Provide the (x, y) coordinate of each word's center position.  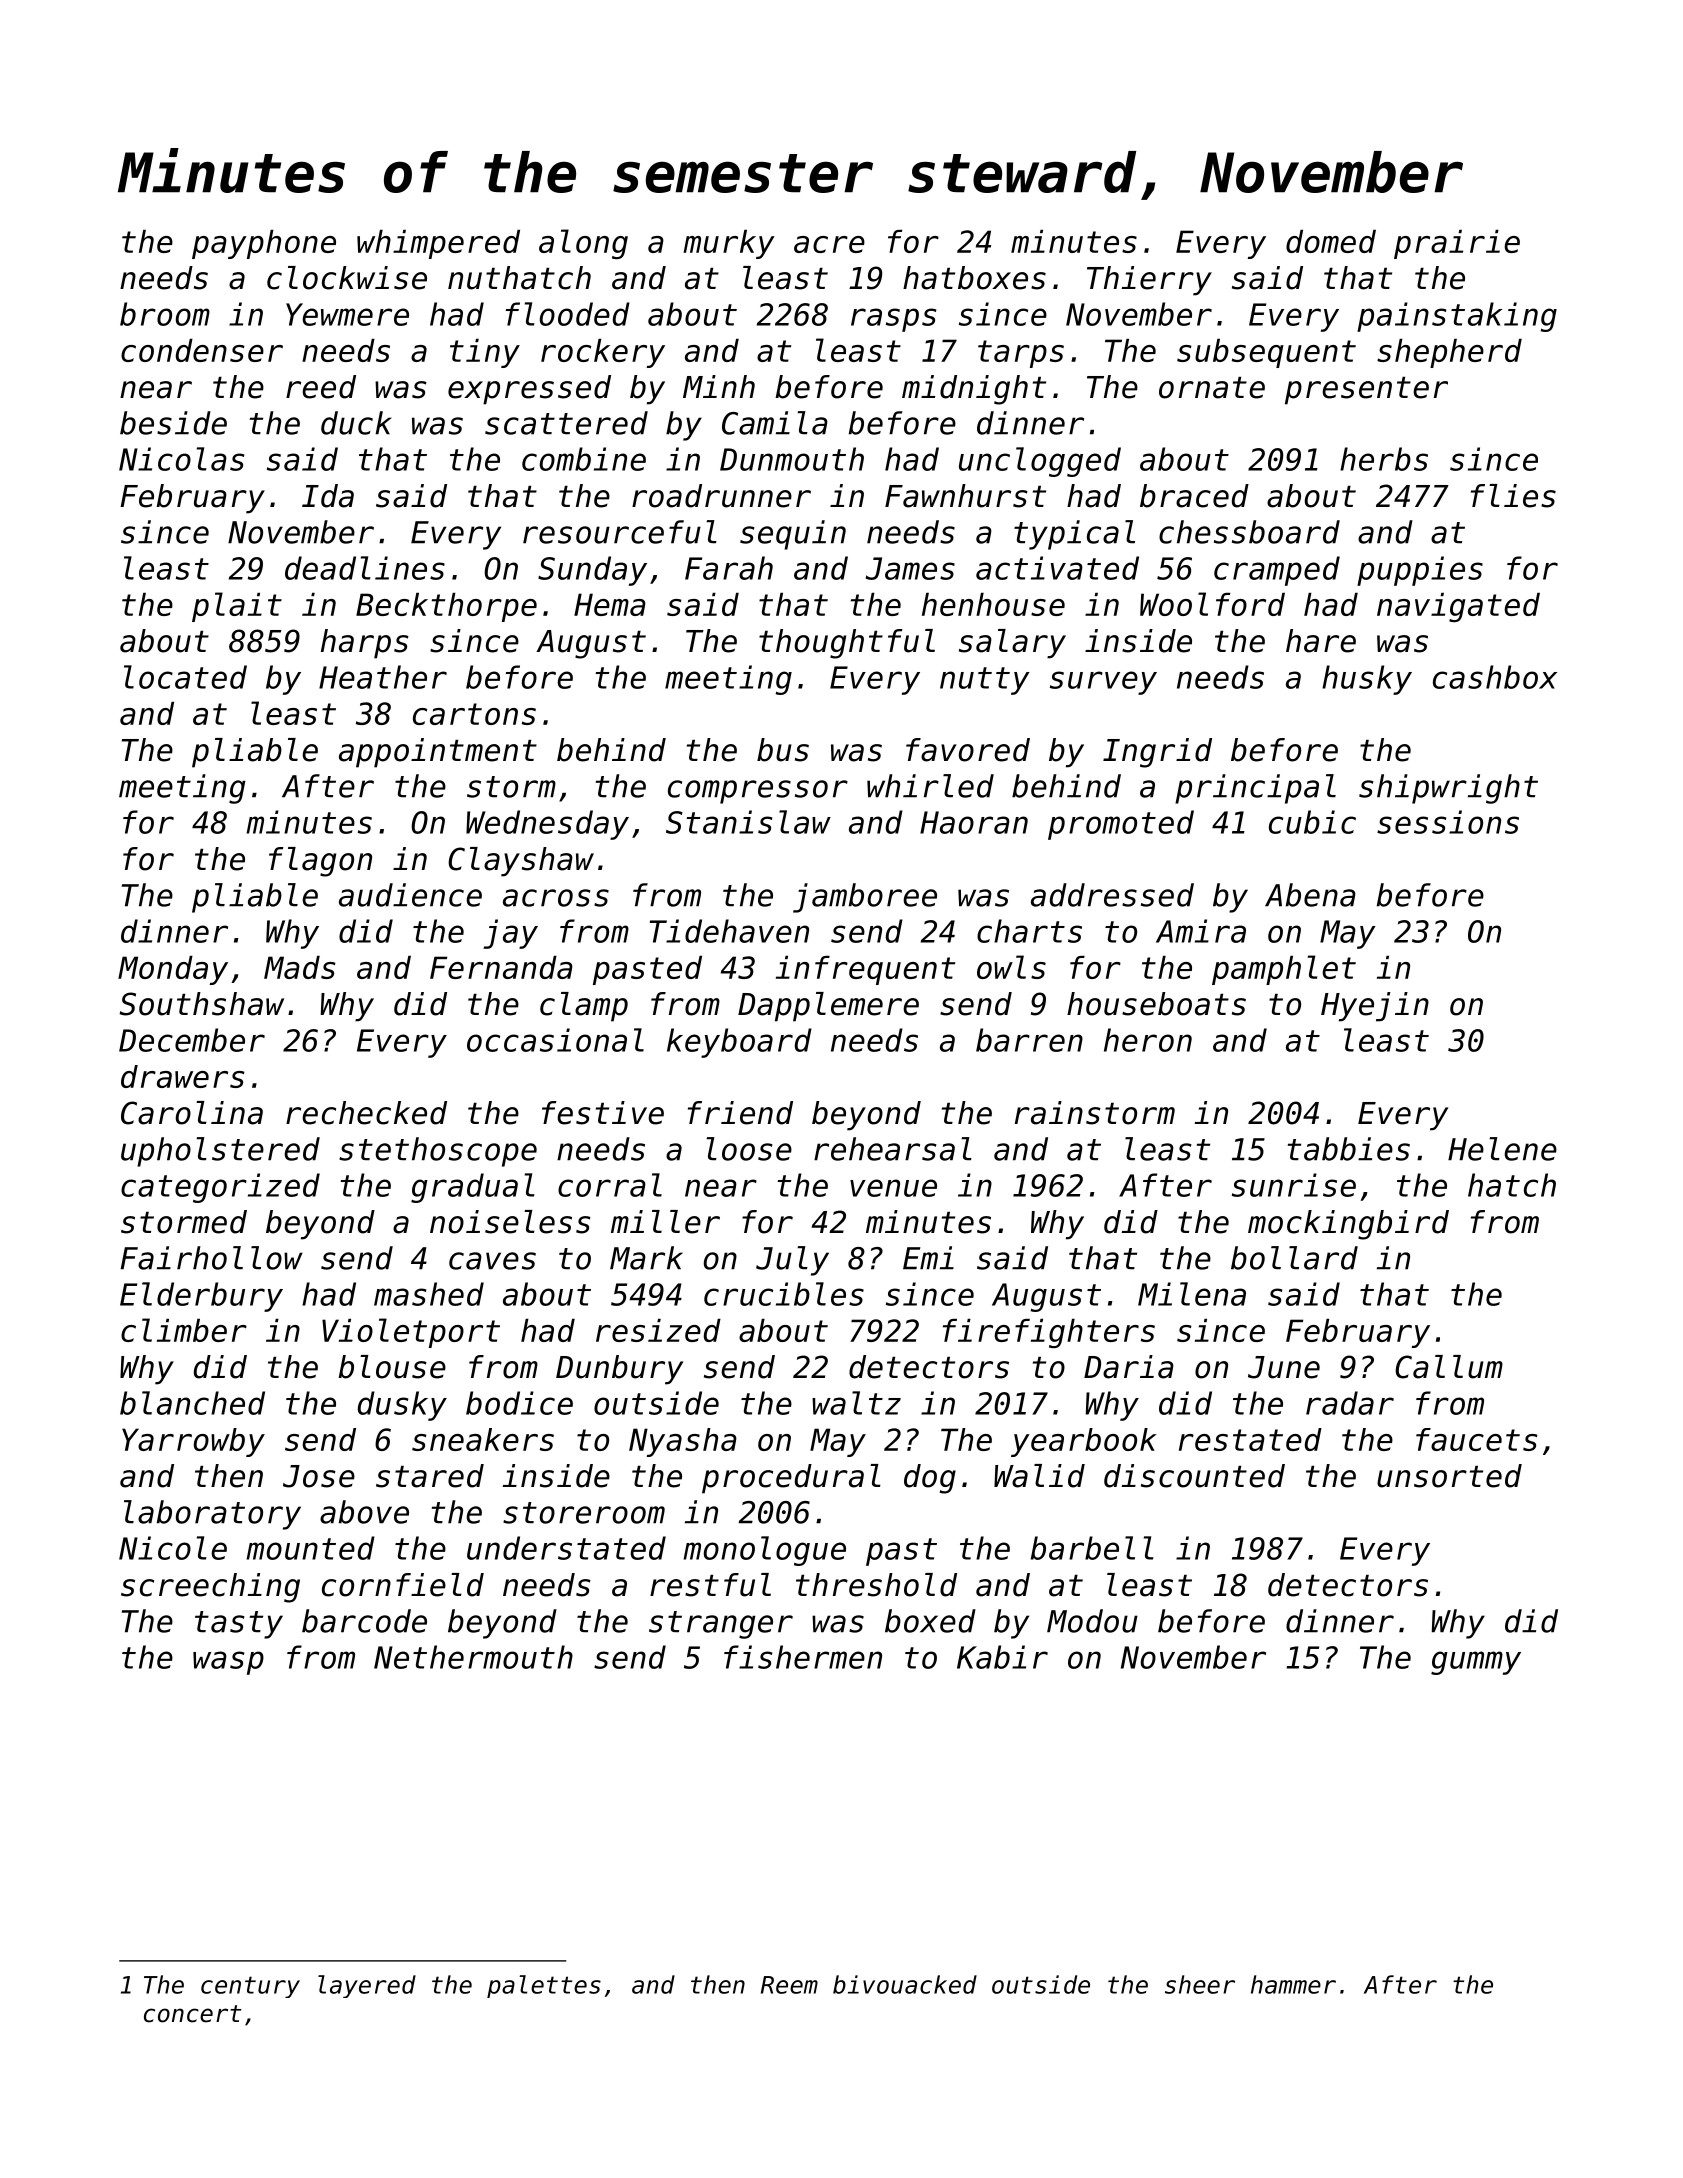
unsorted (1449, 1476)
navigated (1458, 607)
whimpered (438, 244)
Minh (719, 386)
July (792, 1261)
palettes (544, 1986)
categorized (220, 1188)
